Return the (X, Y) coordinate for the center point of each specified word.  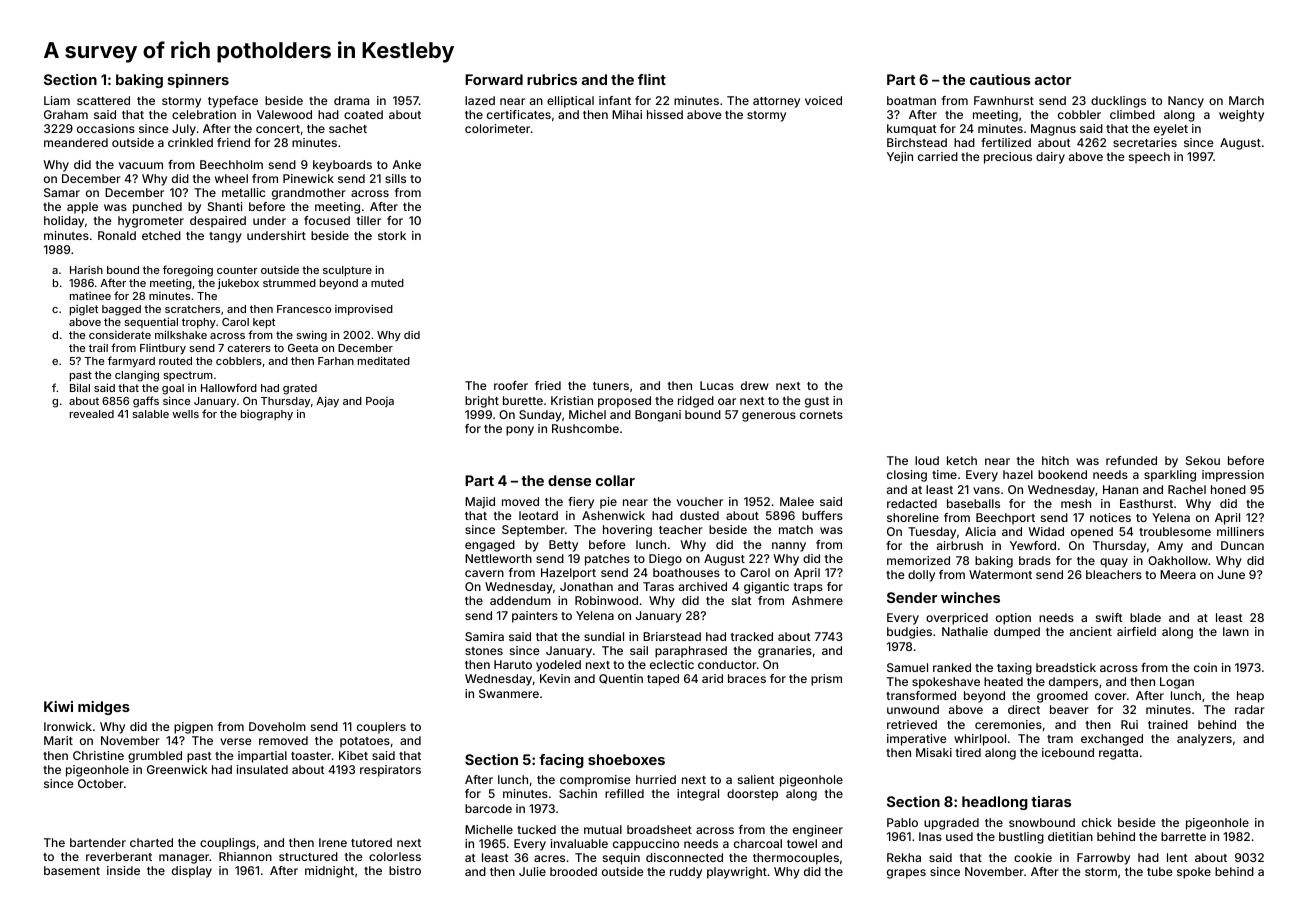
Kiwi (58, 706)
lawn (1236, 631)
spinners (198, 81)
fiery (581, 503)
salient (756, 779)
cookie (1033, 857)
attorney (776, 102)
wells (185, 414)
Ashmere (817, 600)
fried (548, 385)
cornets (821, 415)
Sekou (1203, 460)
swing (311, 336)
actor (1053, 80)
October (101, 783)
